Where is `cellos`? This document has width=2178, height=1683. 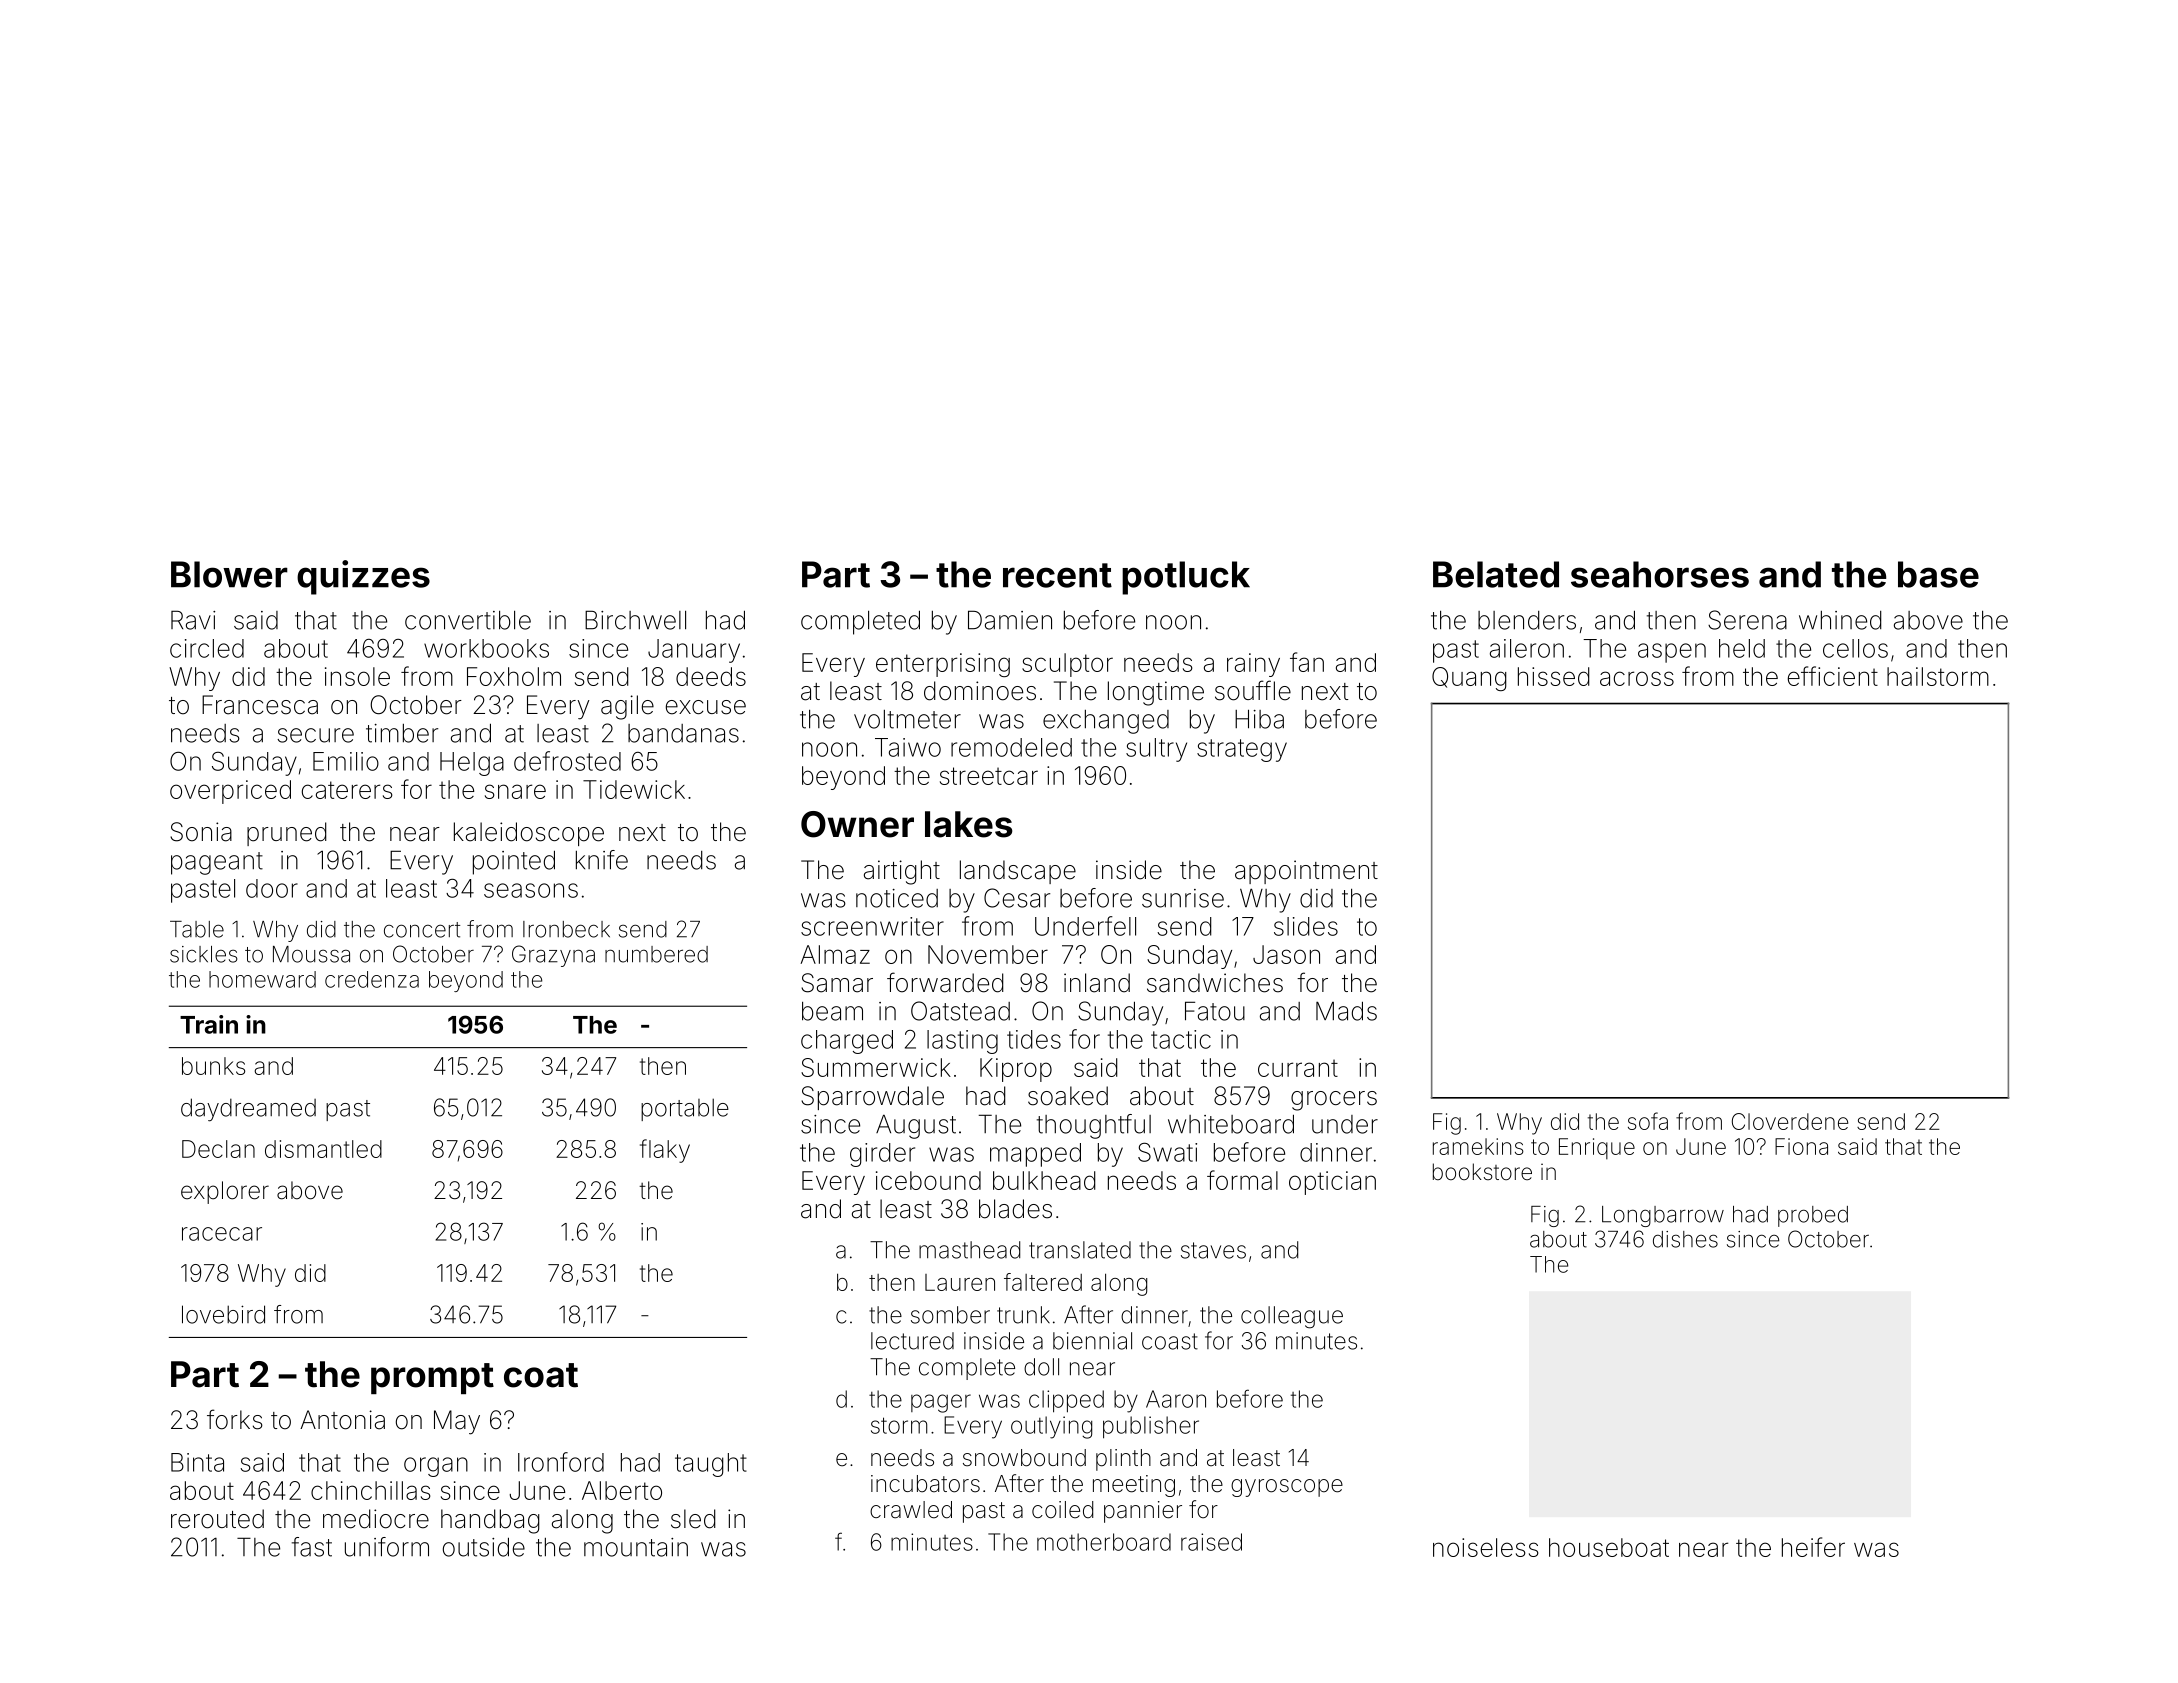 cellos is located at coordinates (1855, 648).
